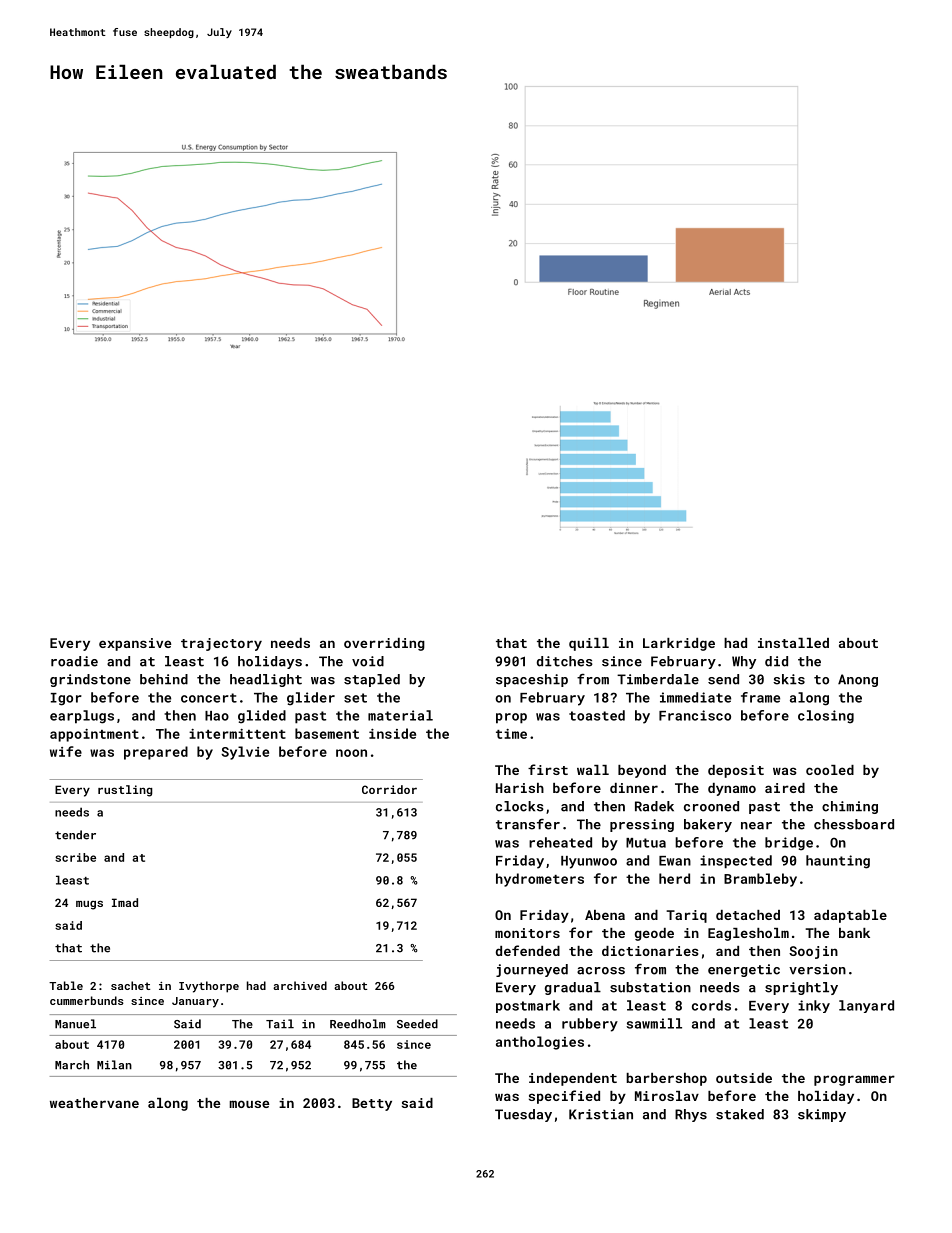 The image size is (952, 1233). What do you see at coordinates (748, 915) in the screenshot?
I see `detached` at bounding box center [748, 915].
